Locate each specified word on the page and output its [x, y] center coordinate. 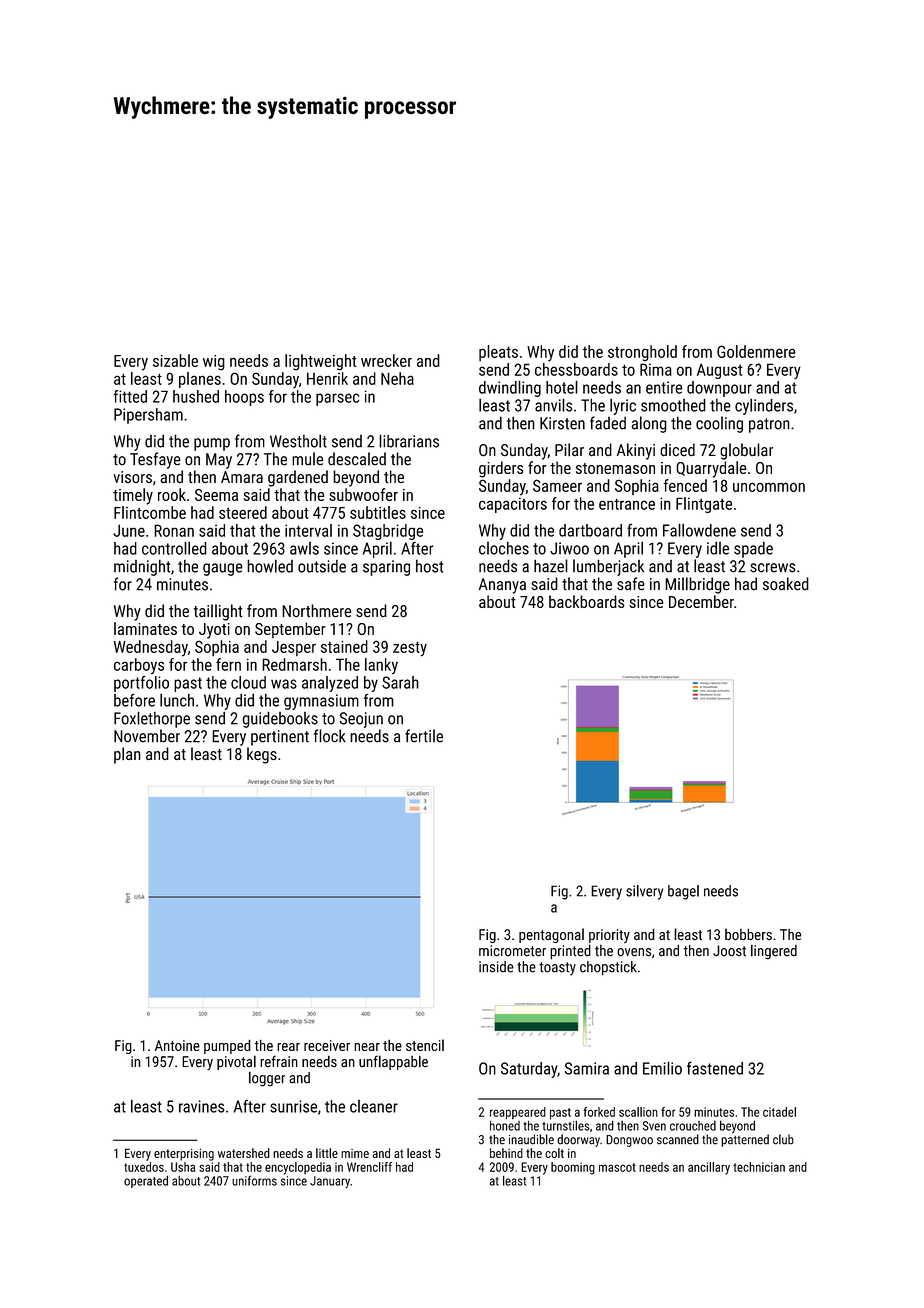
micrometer [512, 951]
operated [146, 1182]
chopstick [608, 968]
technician [759, 1167]
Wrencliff [369, 1167]
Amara [242, 477]
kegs [262, 755]
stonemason [615, 468]
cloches [504, 548]
